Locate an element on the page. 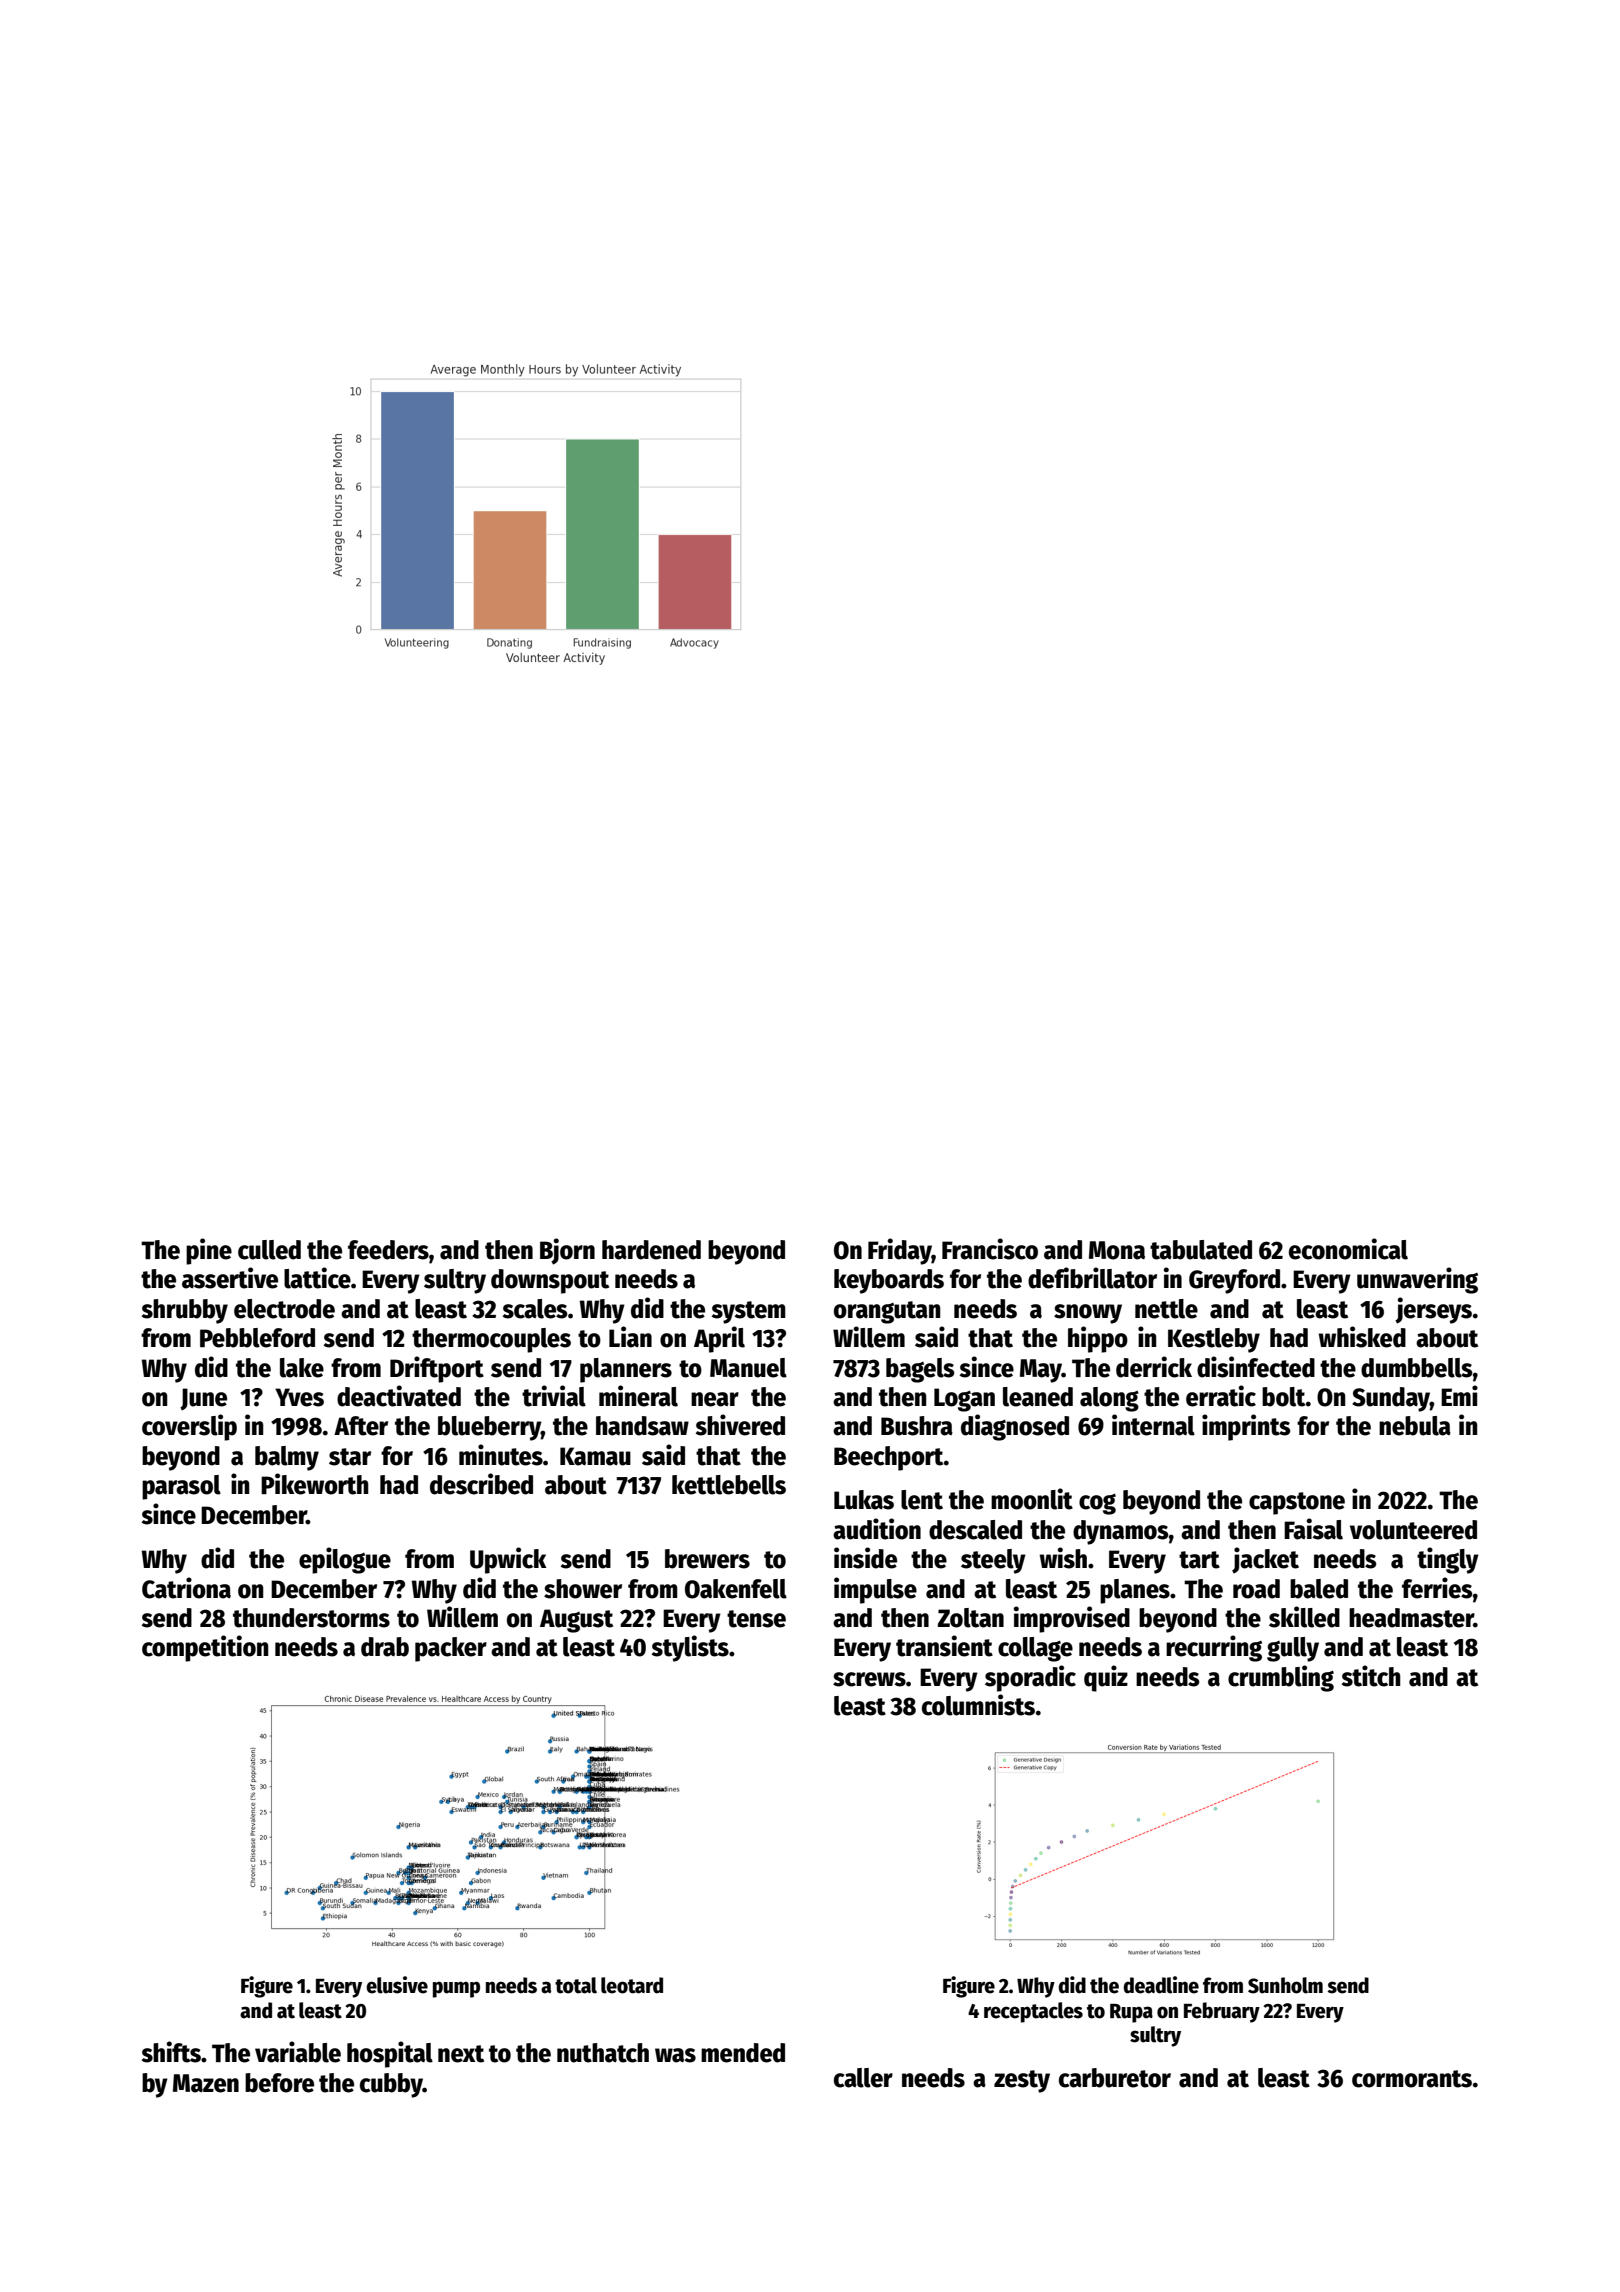  economical is located at coordinates (1348, 1249).
